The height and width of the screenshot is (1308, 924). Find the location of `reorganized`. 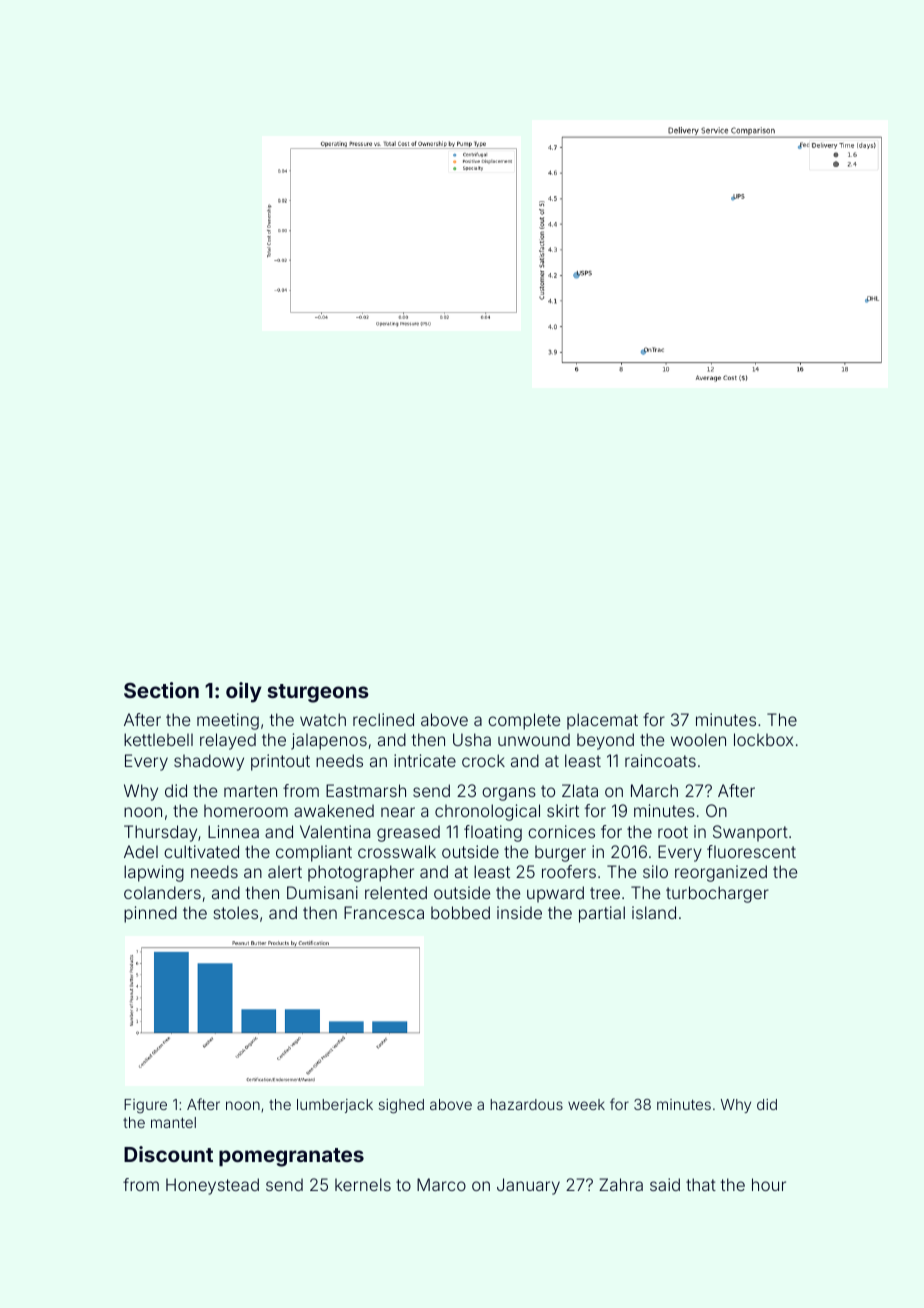

reorganized is located at coordinates (721, 873).
